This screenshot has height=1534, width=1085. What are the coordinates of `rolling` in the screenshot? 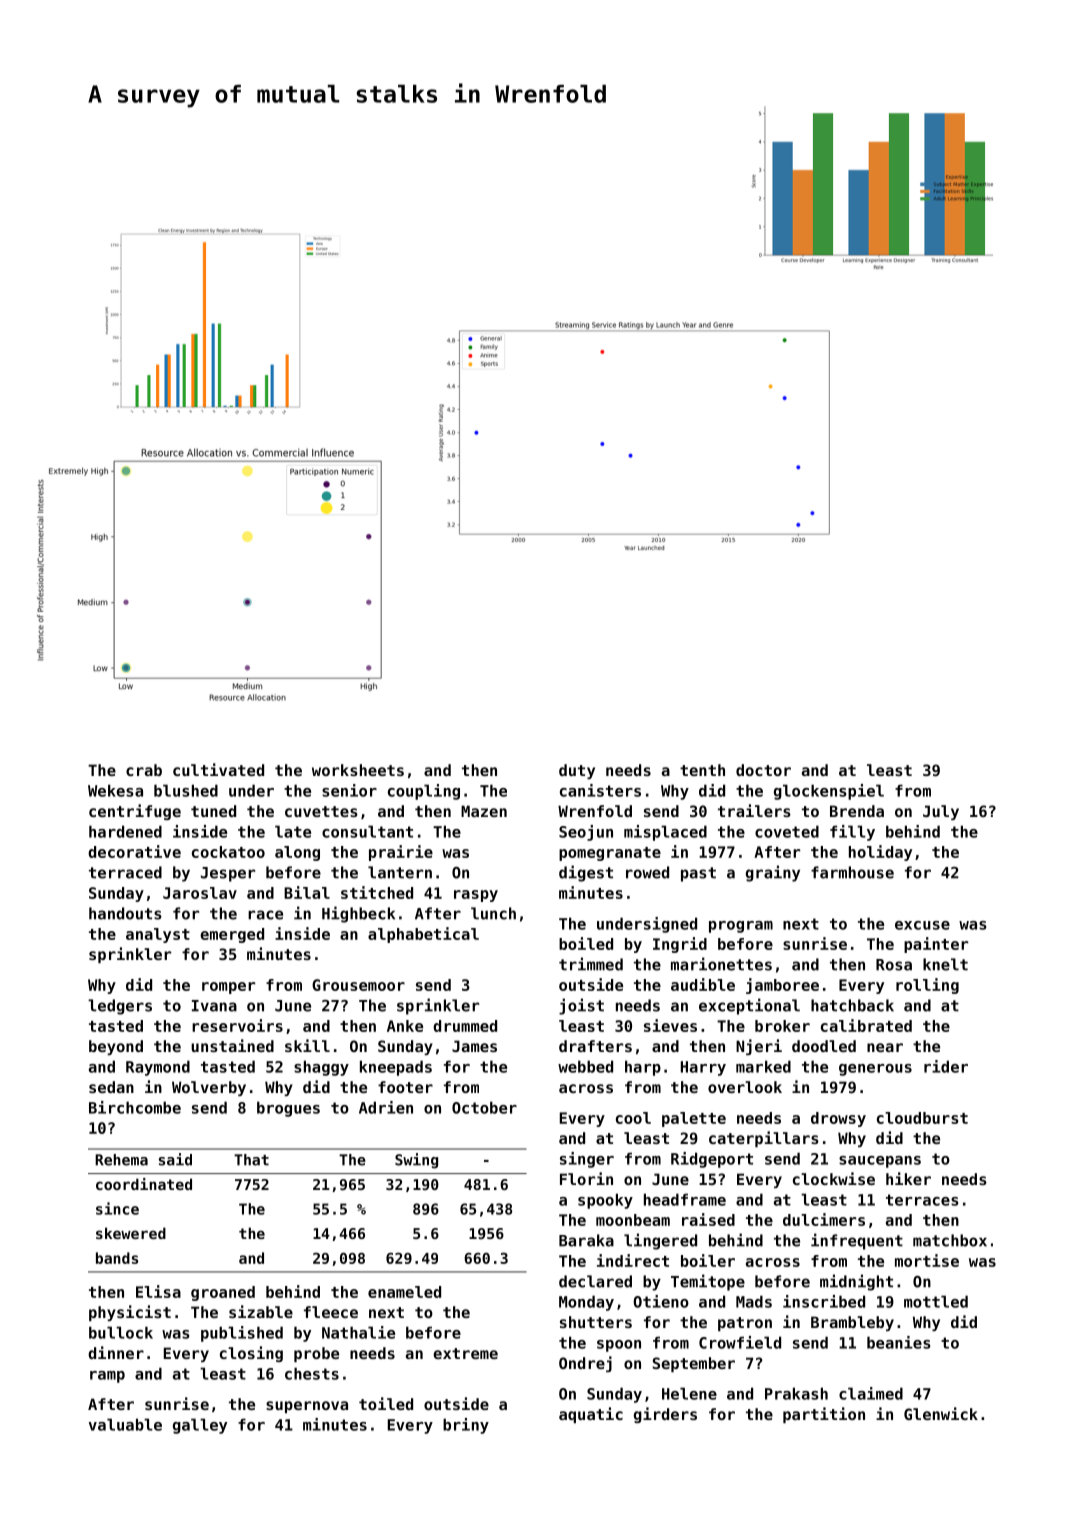 It's located at (927, 986).
